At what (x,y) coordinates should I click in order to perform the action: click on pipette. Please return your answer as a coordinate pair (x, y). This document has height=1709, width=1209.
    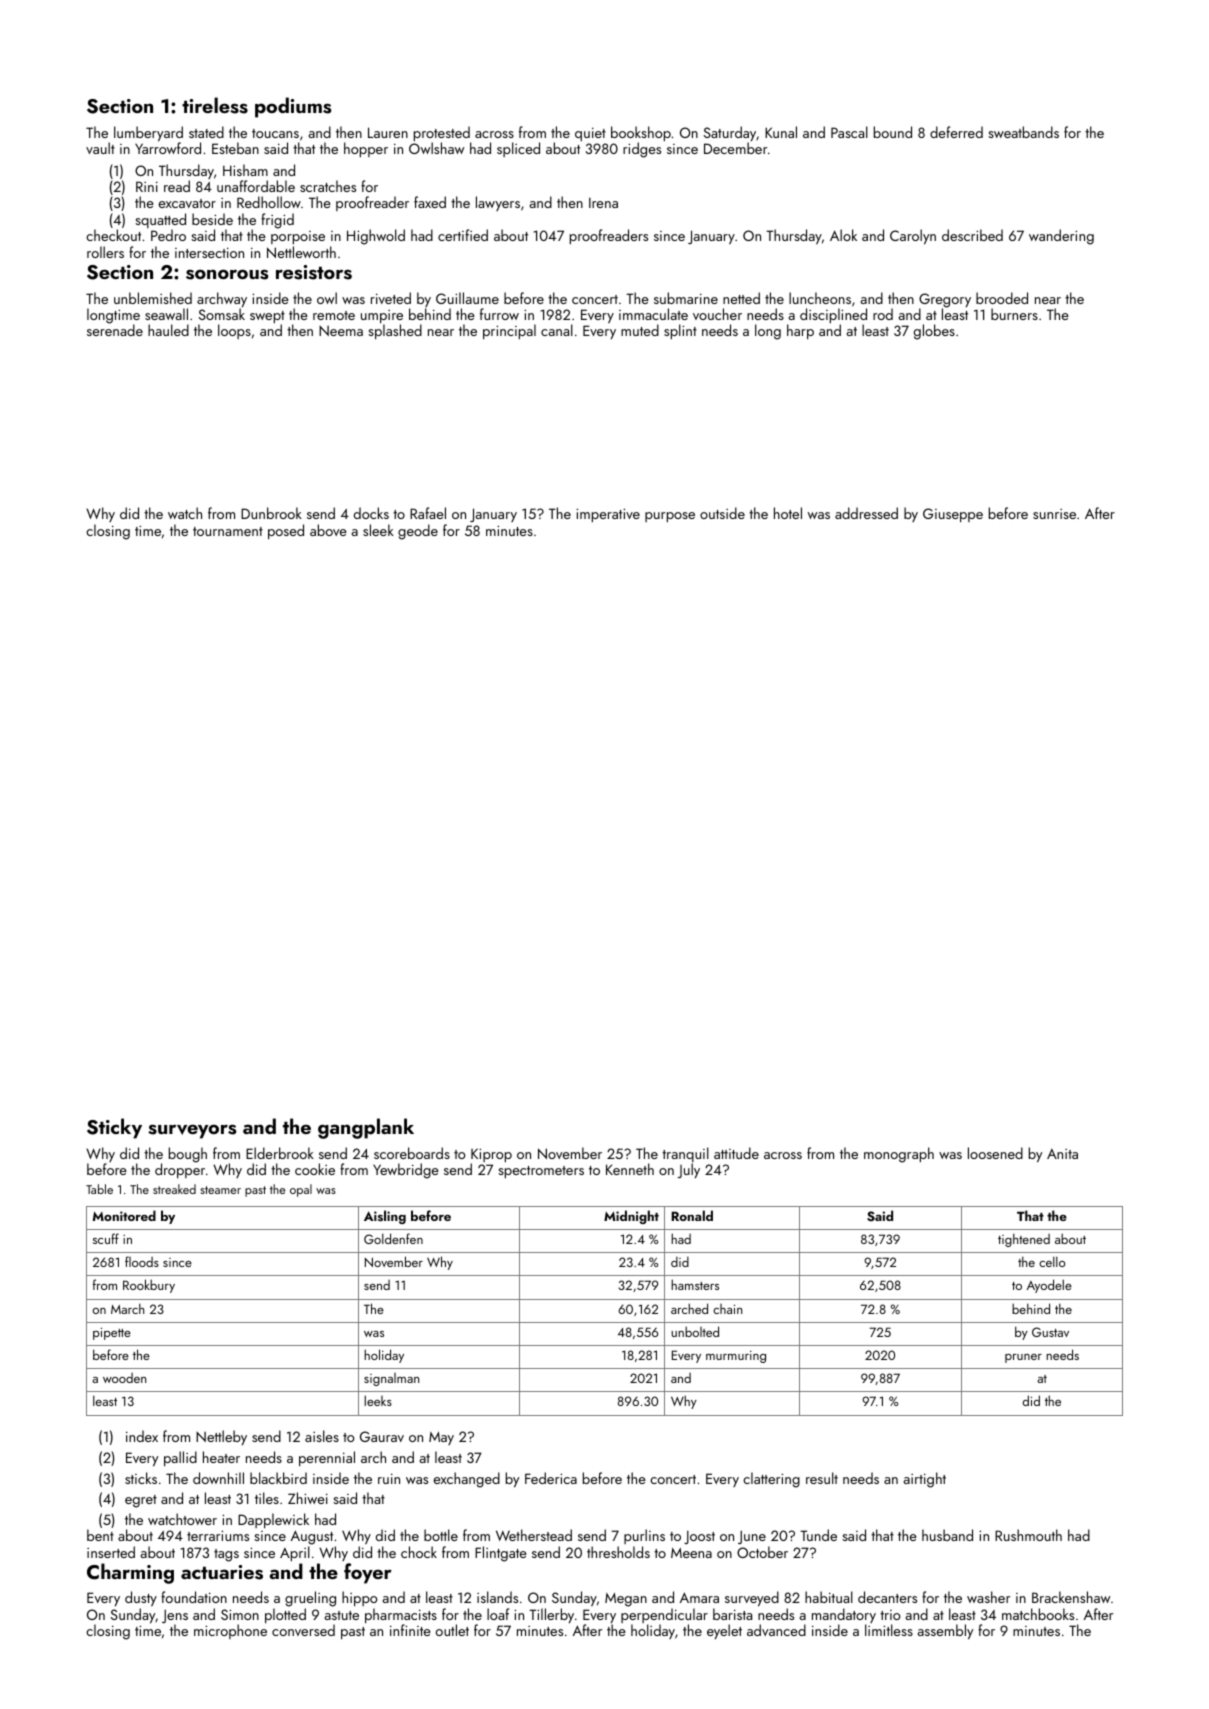
    Looking at the image, I should click on (112, 1333).
